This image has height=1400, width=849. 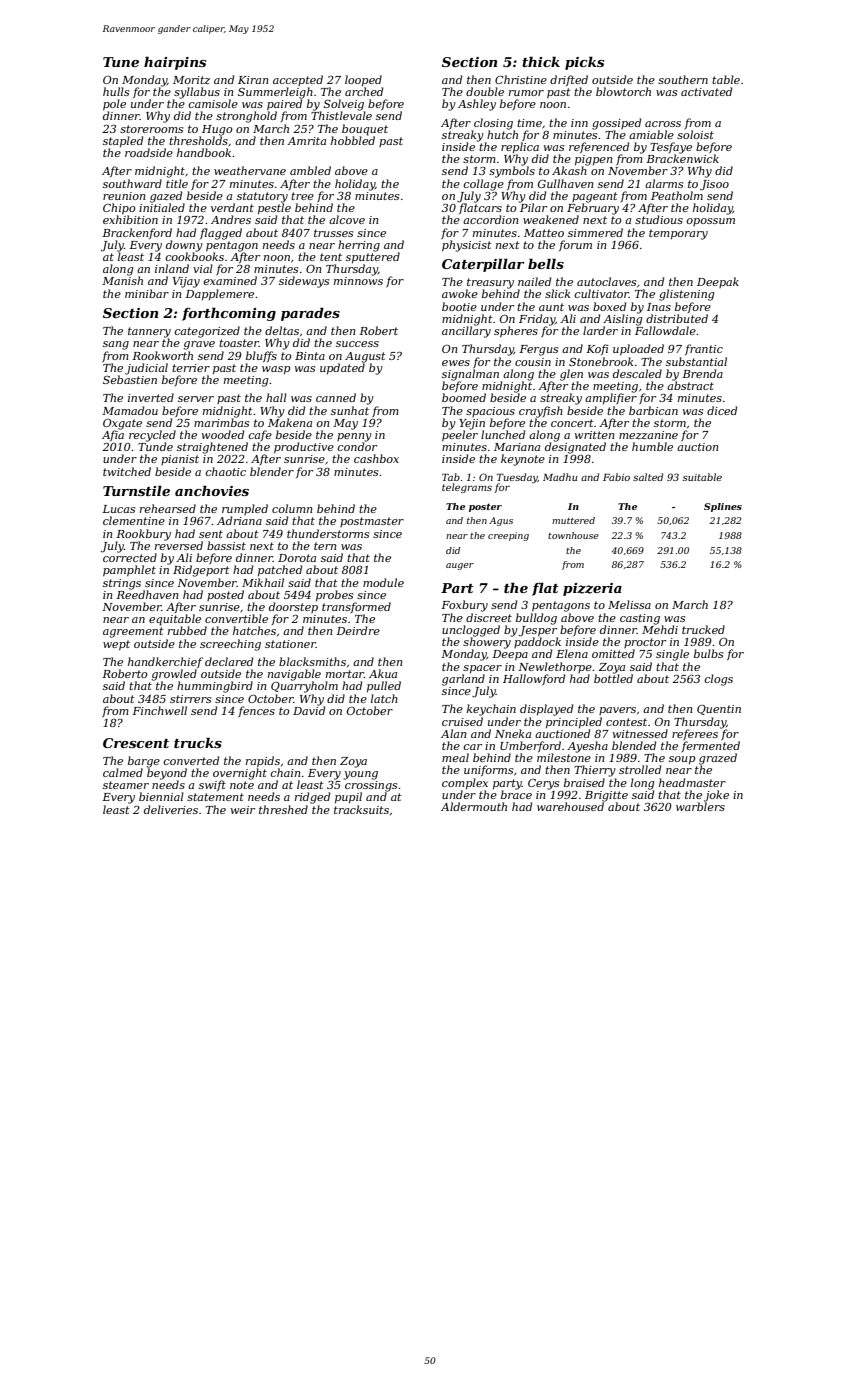 What do you see at coordinates (310, 170) in the image?
I see `ambled` at bounding box center [310, 170].
